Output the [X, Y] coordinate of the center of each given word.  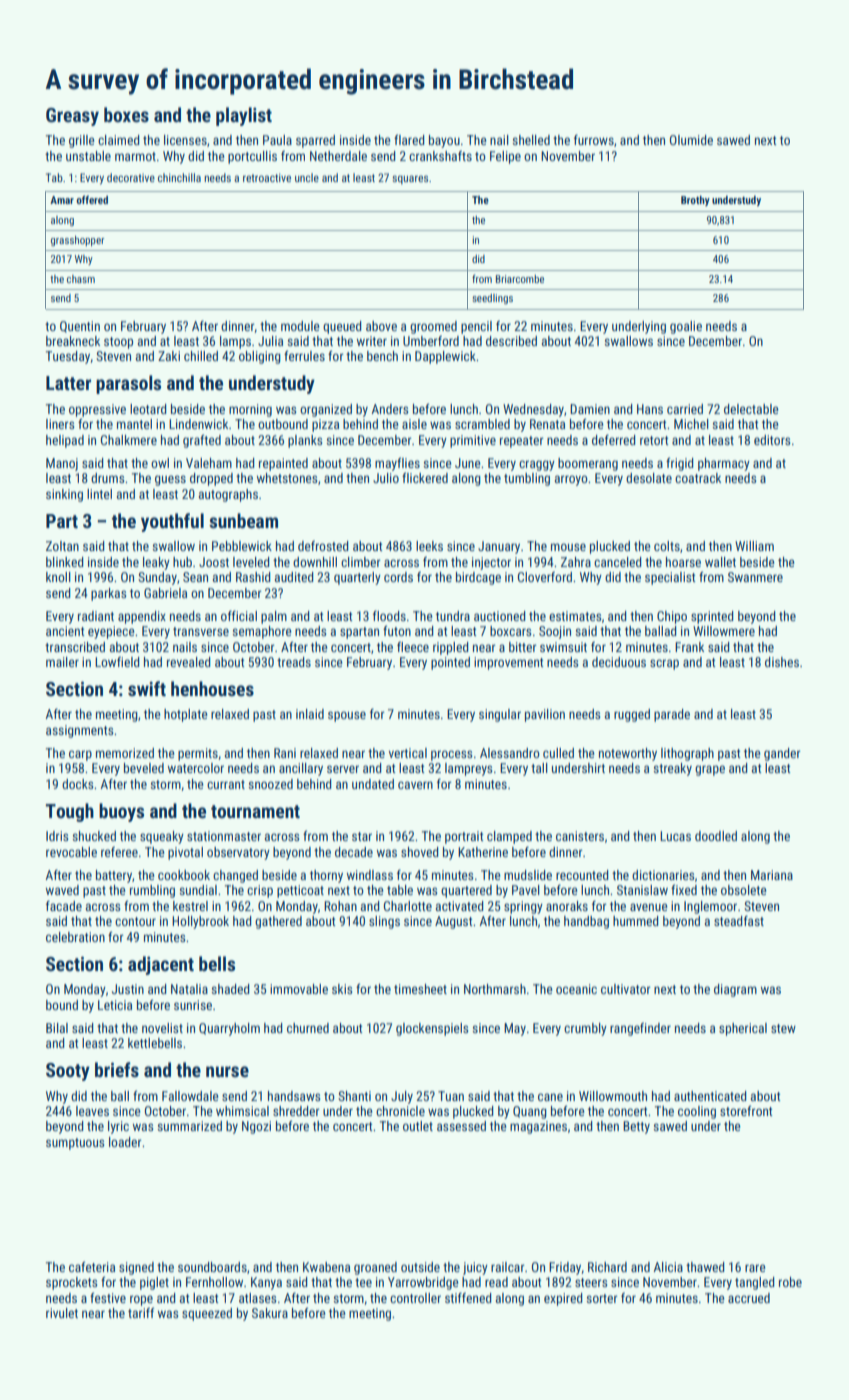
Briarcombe [520, 279]
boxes [126, 114]
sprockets [72, 1283]
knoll [58, 577]
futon [397, 630]
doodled [716, 836]
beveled [144, 768]
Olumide [691, 140]
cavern [415, 785]
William [754, 546]
